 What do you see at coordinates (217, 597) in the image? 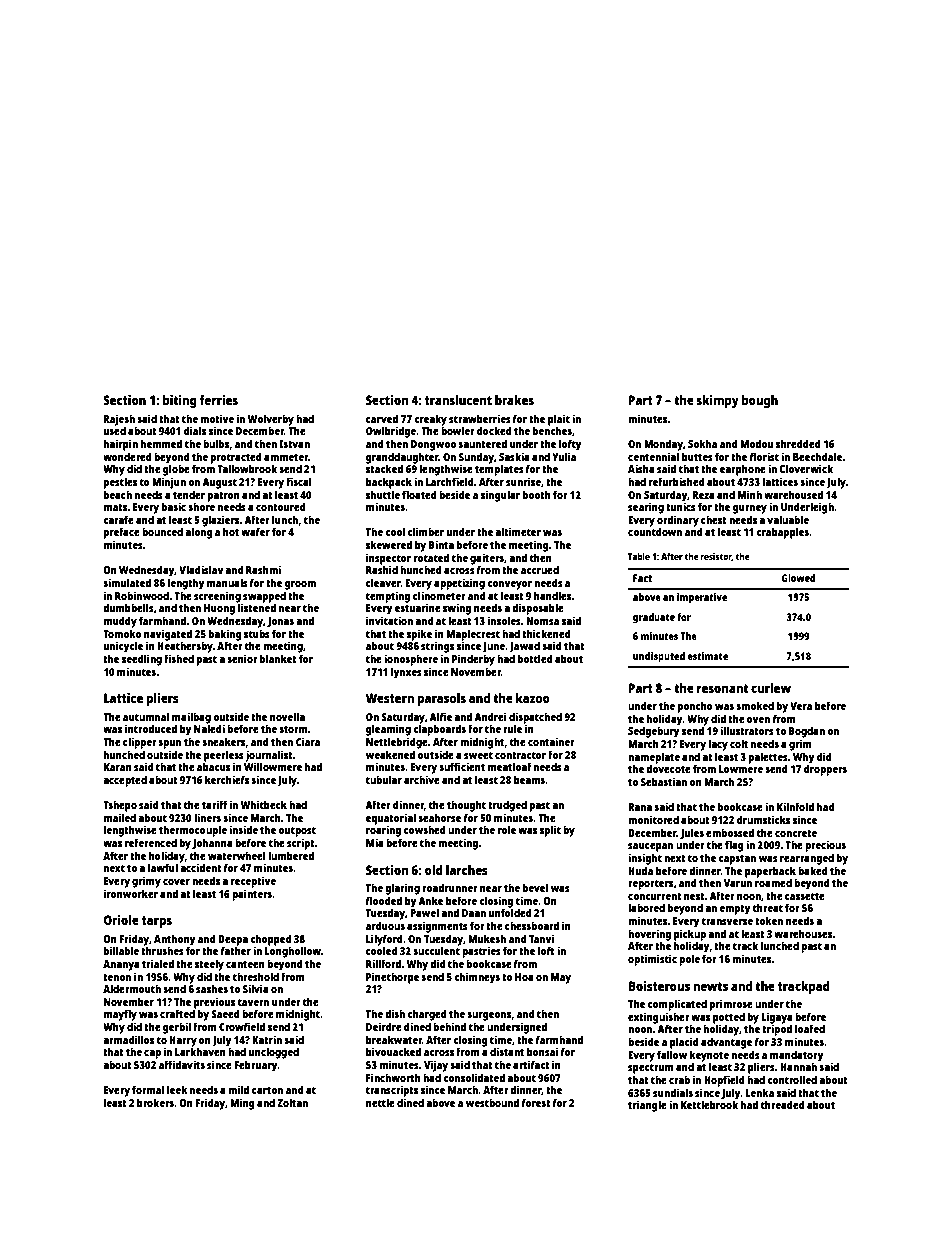
I see `screening` at bounding box center [217, 597].
